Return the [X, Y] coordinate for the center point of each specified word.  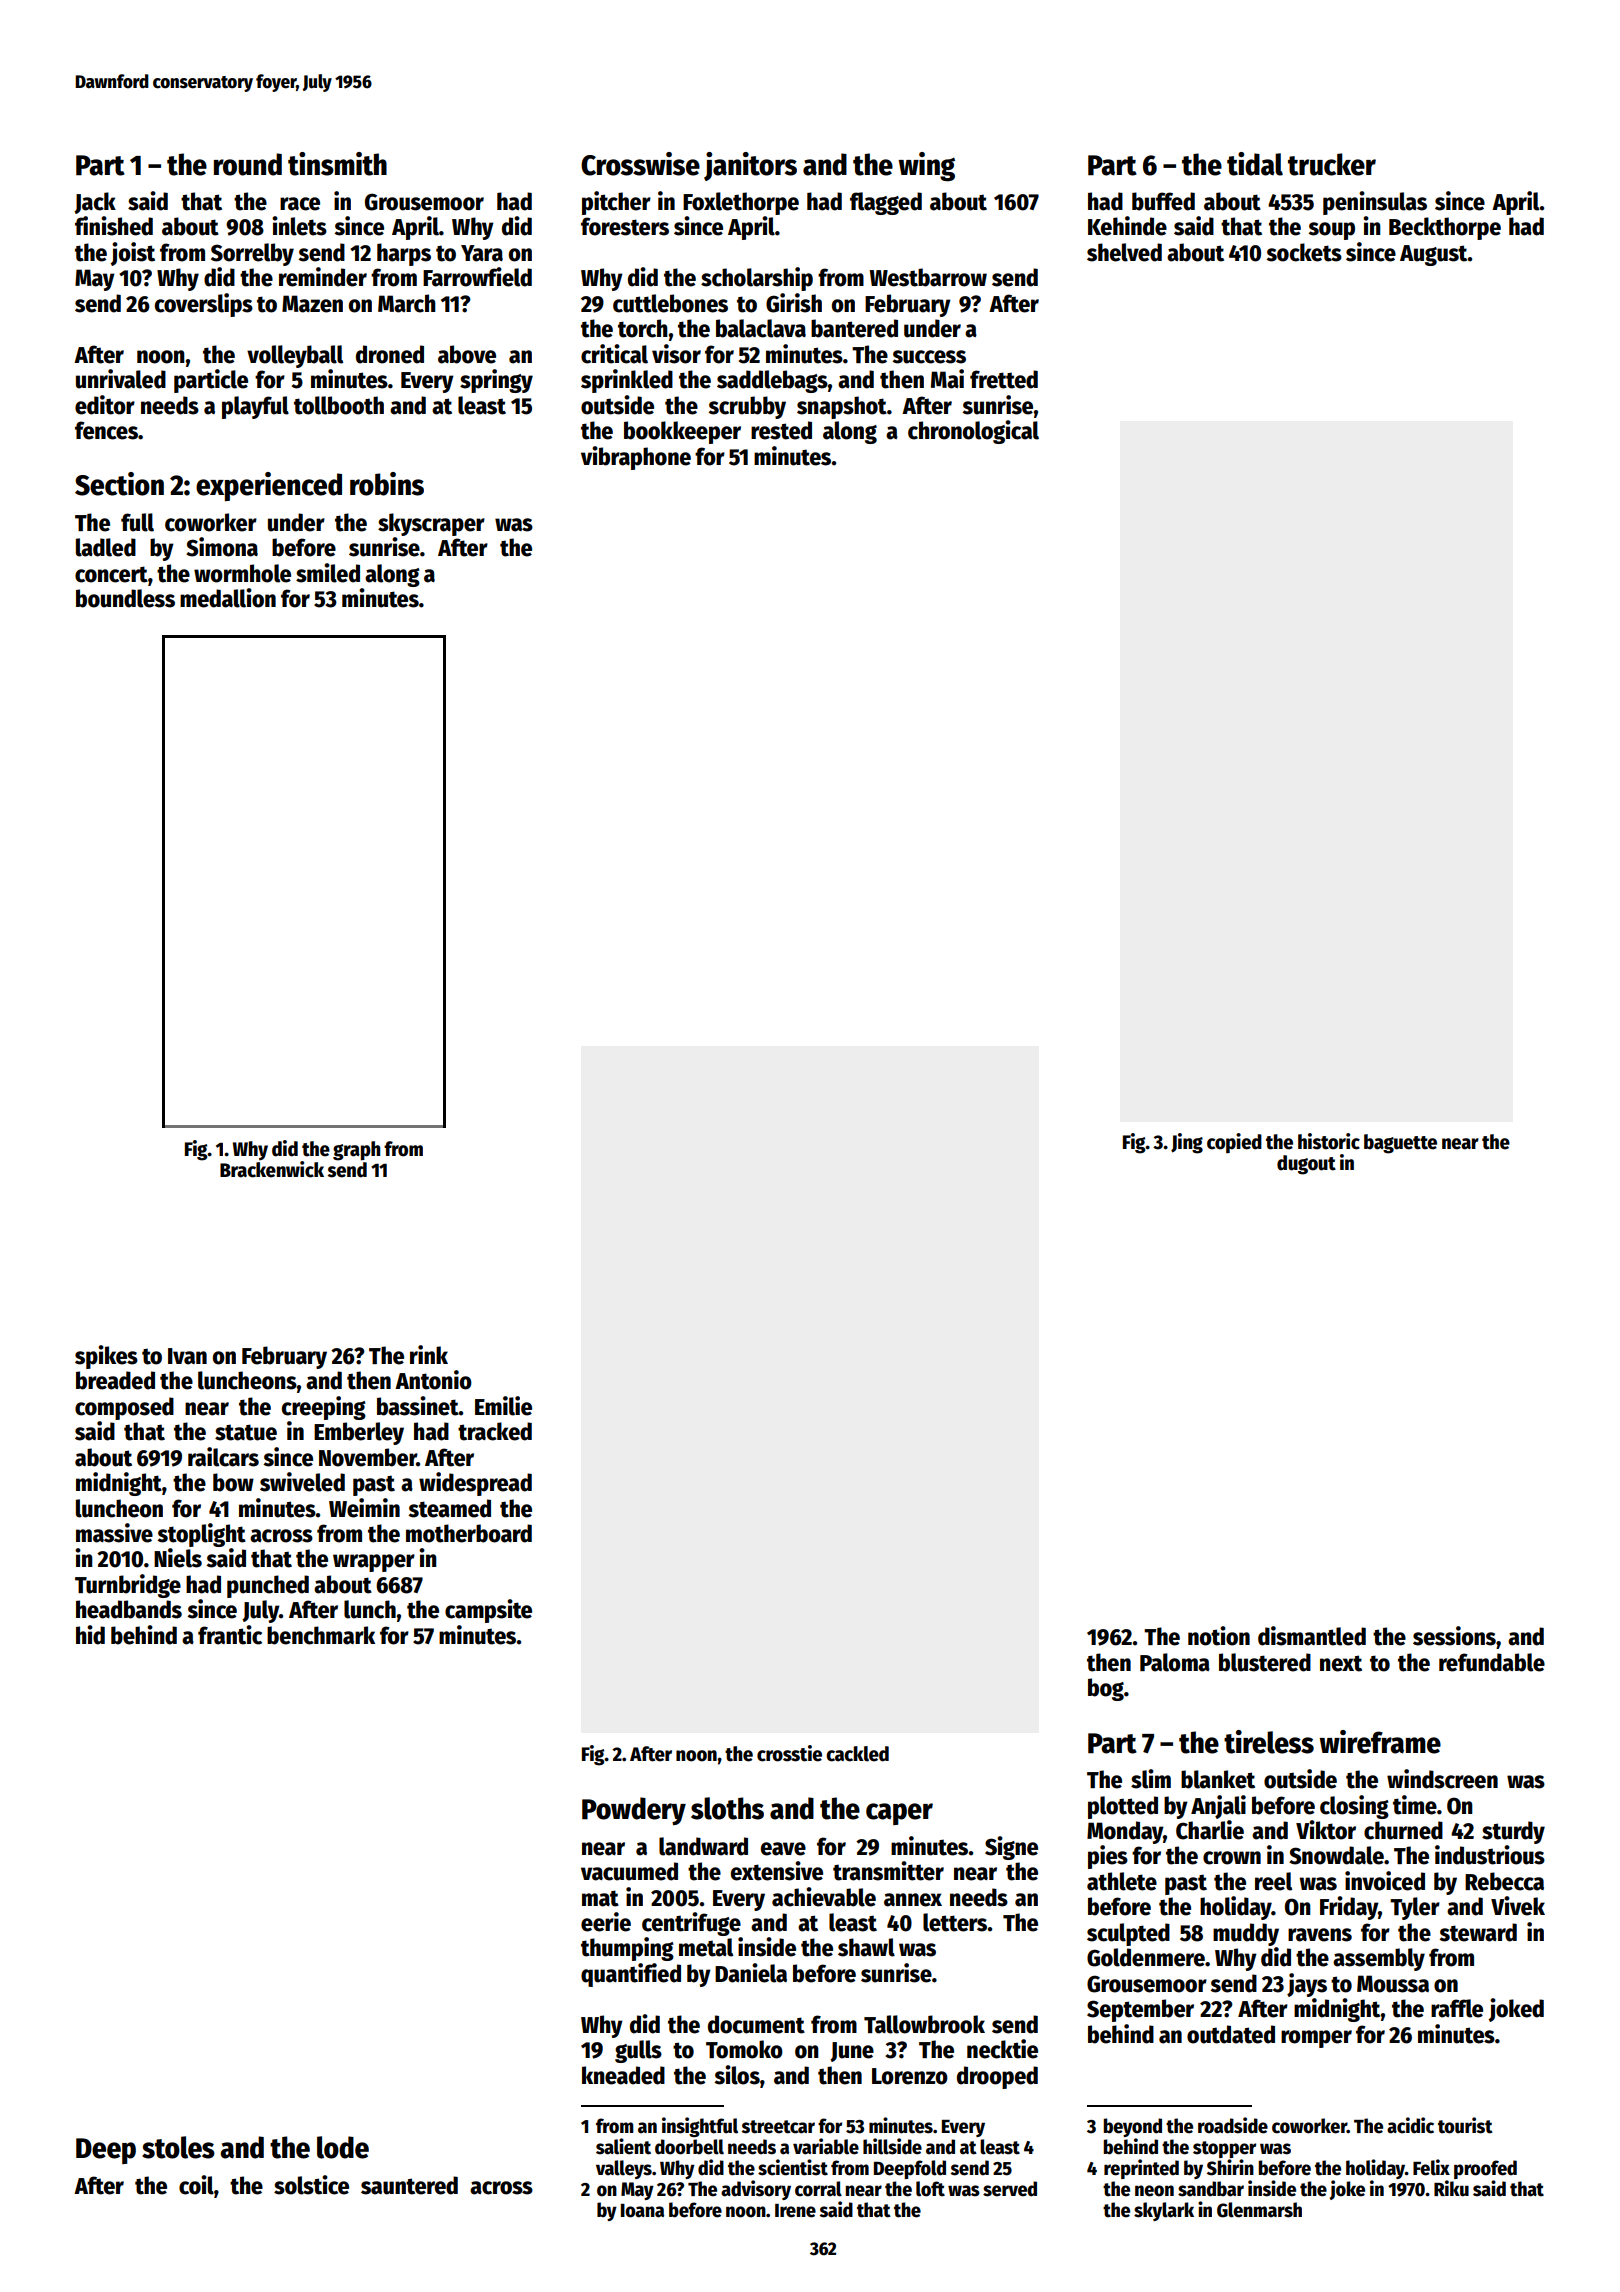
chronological [973, 432]
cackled [857, 1754]
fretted [1004, 379]
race [300, 204]
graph [356, 1151]
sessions [1454, 1636]
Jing [1187, 1143]
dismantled [1312, 1636]
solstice [311, 2185]
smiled [328, 573]
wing [926, 167]
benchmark [321, 1635]
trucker [1332, 164]
